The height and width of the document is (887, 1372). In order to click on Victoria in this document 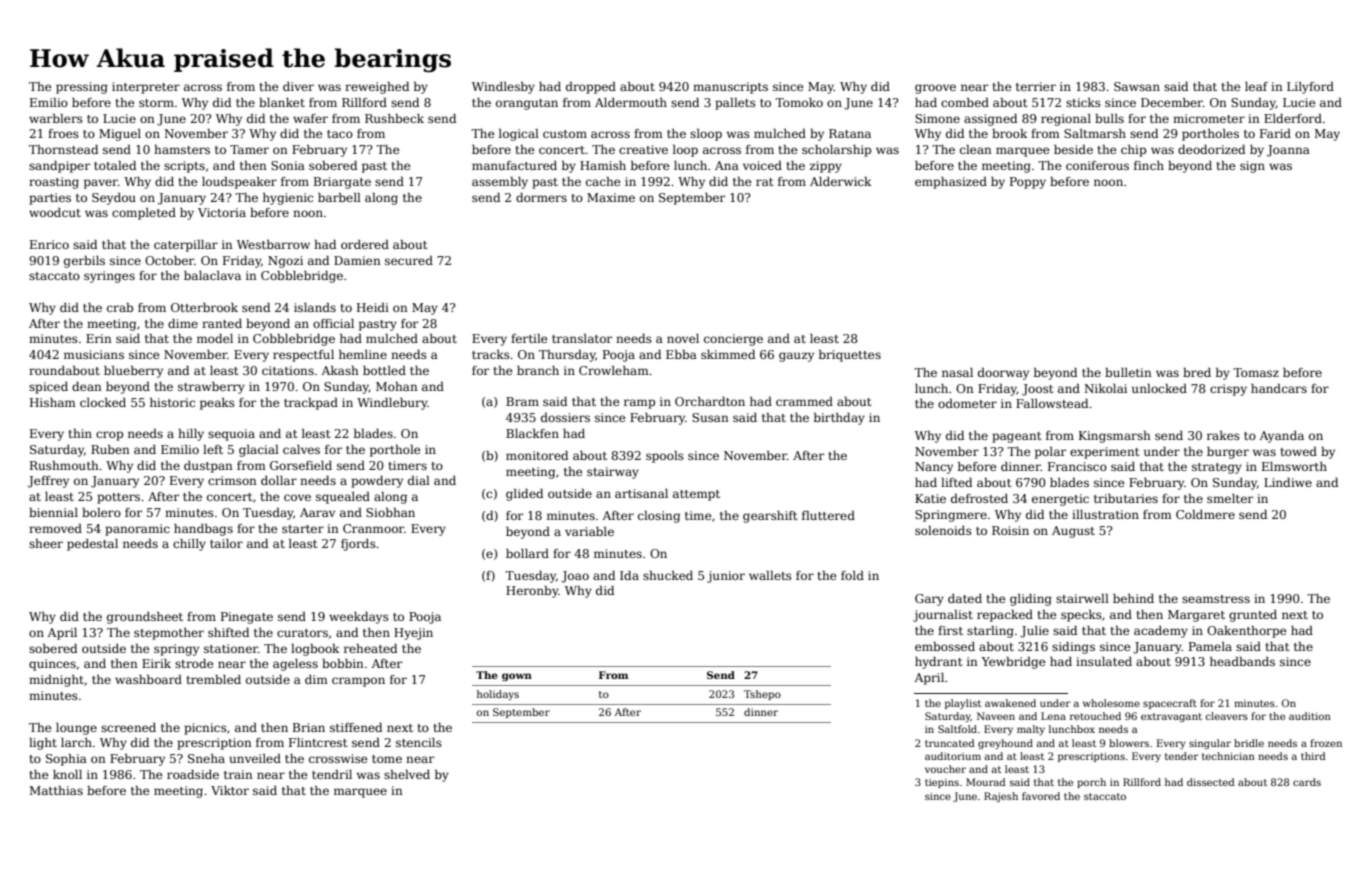, I will do `click(222, 212)`.
